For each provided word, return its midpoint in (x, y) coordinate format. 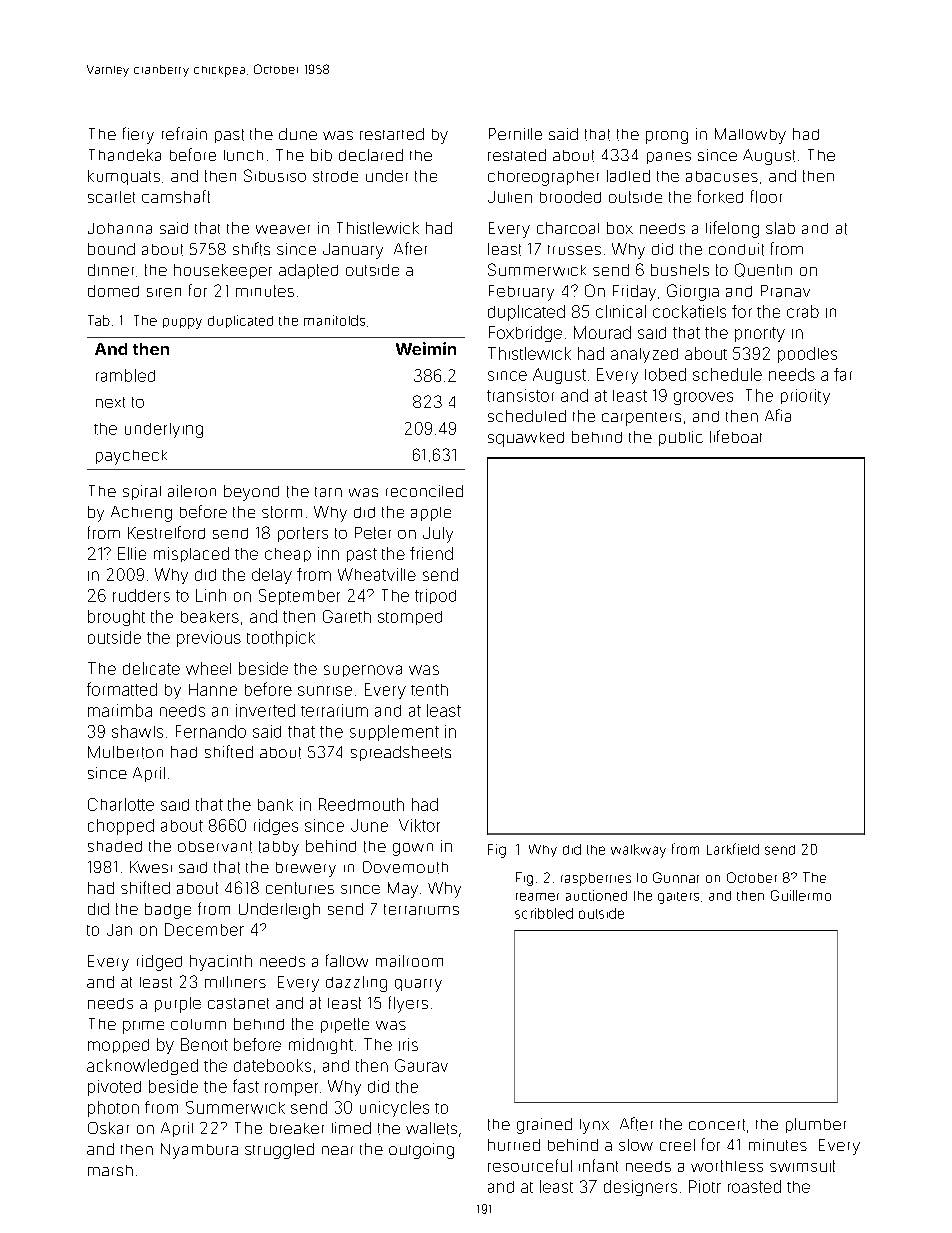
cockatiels (689, 311)
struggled (279, 1151)
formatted (122, 689)
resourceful (530, 1165)
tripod (435, 596)
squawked (526, 439)
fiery (138, 135)
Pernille (515, 134)
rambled (125, 375)
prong (667, 137)
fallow (347, 960)
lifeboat (736, 436)
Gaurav (421, 1065)
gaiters (678, 898)
